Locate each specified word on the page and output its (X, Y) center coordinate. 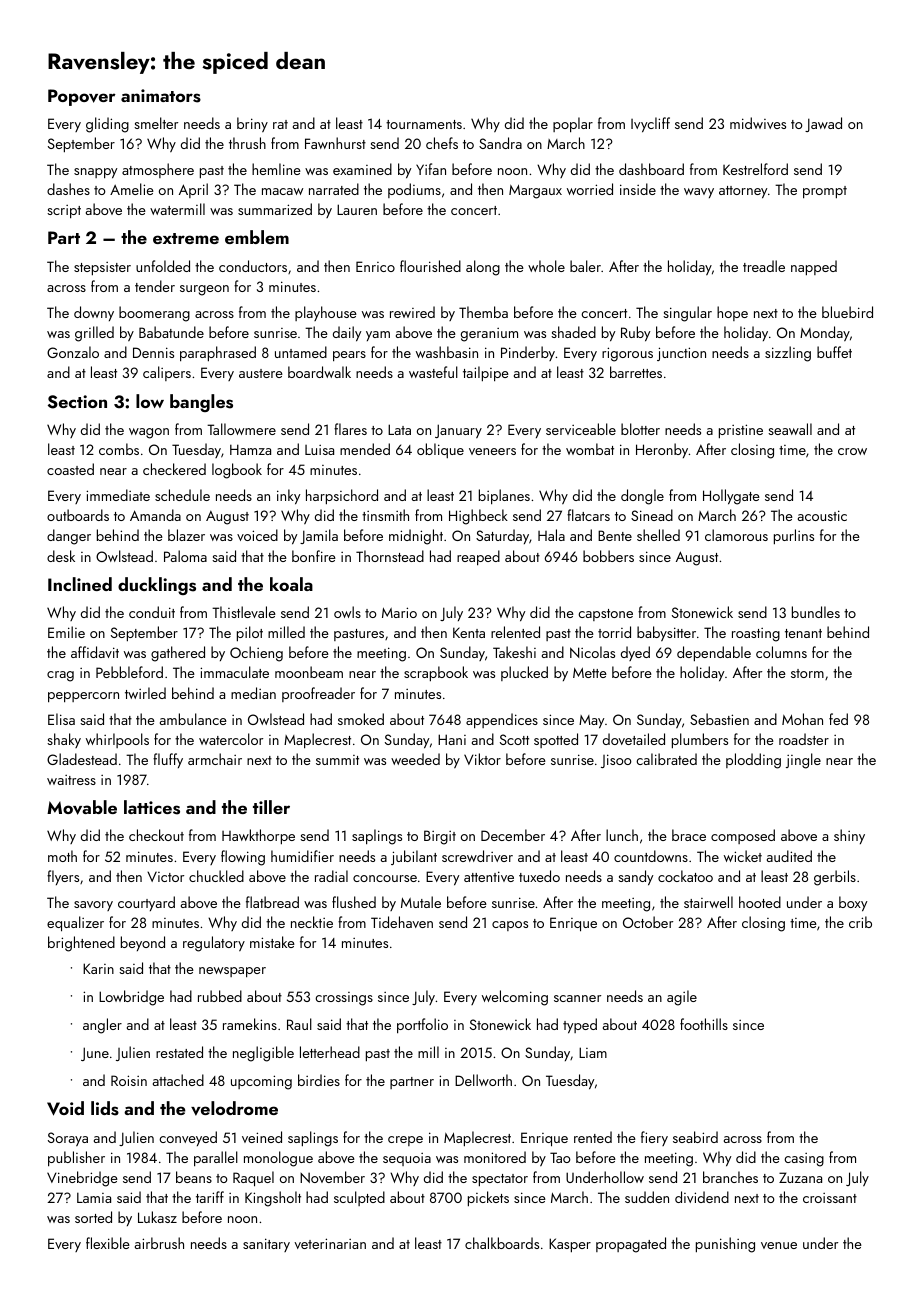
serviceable (581, 429)
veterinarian (330, 1243)
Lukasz (157, 1217)
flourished (430, 266)
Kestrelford (755, 169)
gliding (107, 125)
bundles (816, 612)
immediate (118, 495)
